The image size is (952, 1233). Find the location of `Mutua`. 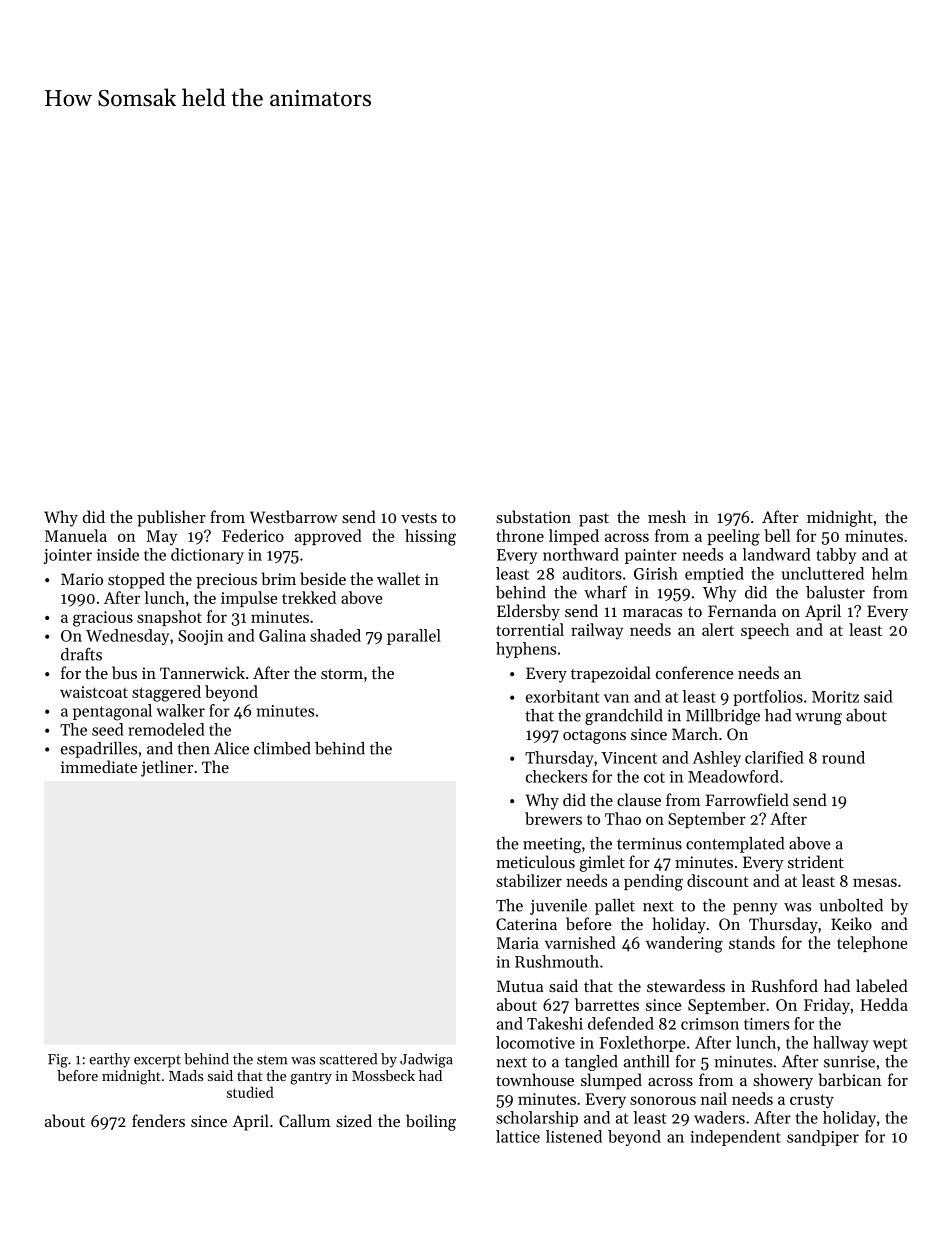

Mutua is located at coordinates (520, 986).
